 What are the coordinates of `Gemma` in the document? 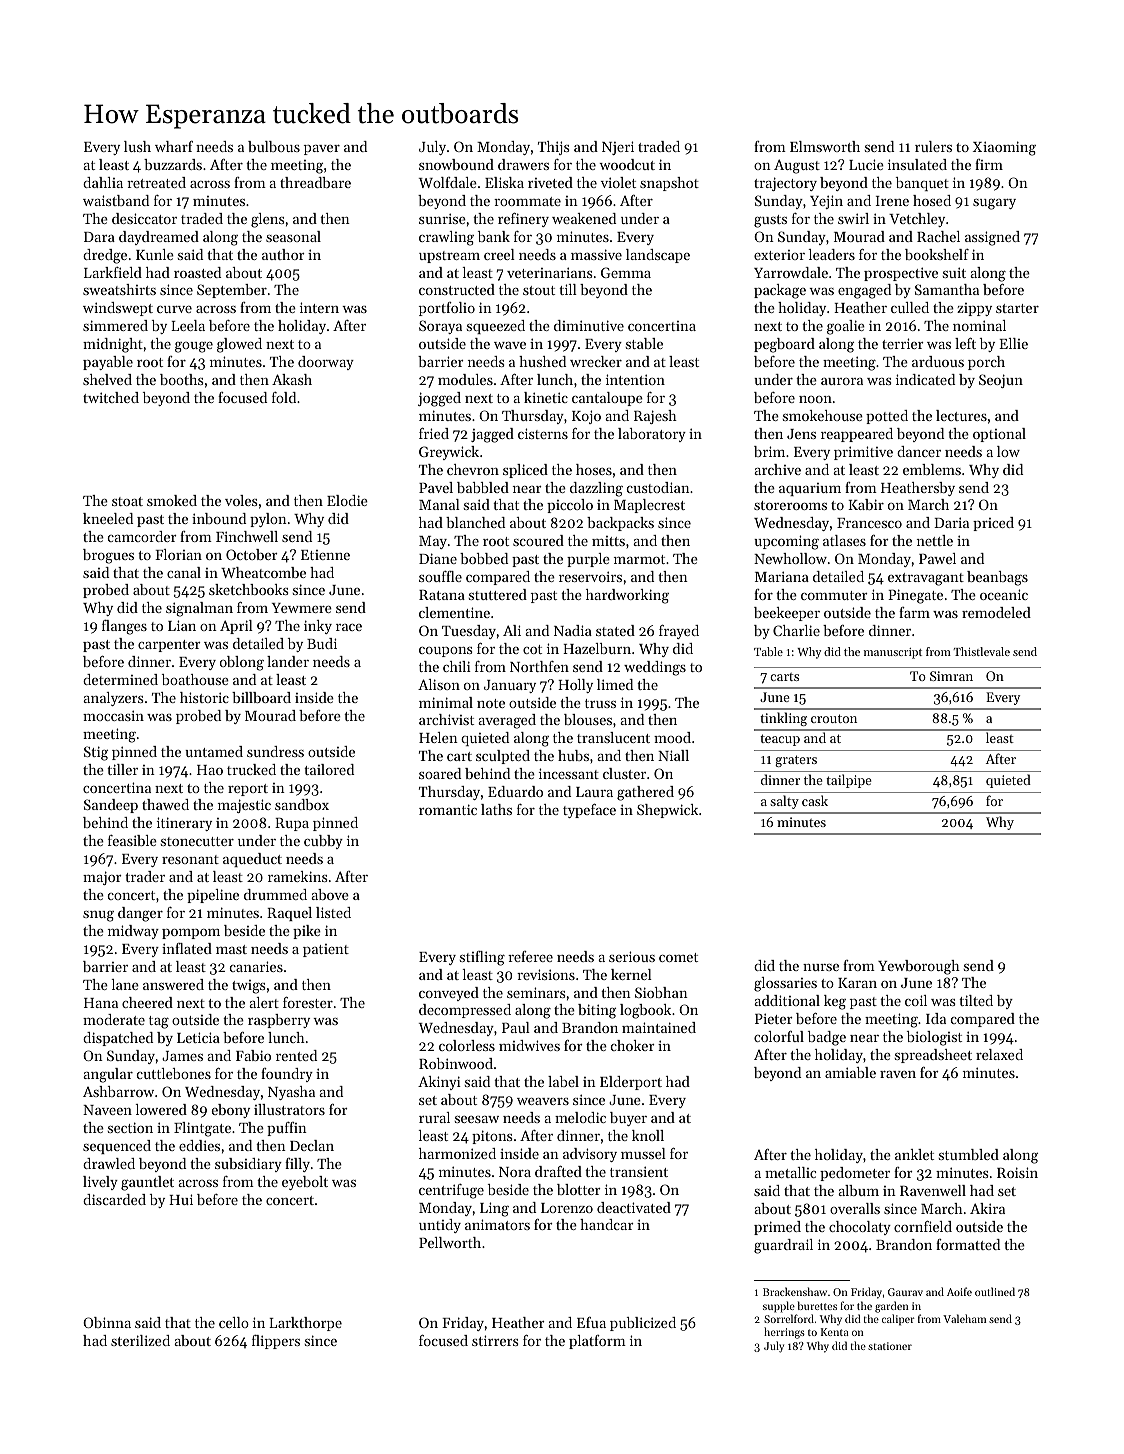 It's located at (626, 272).
